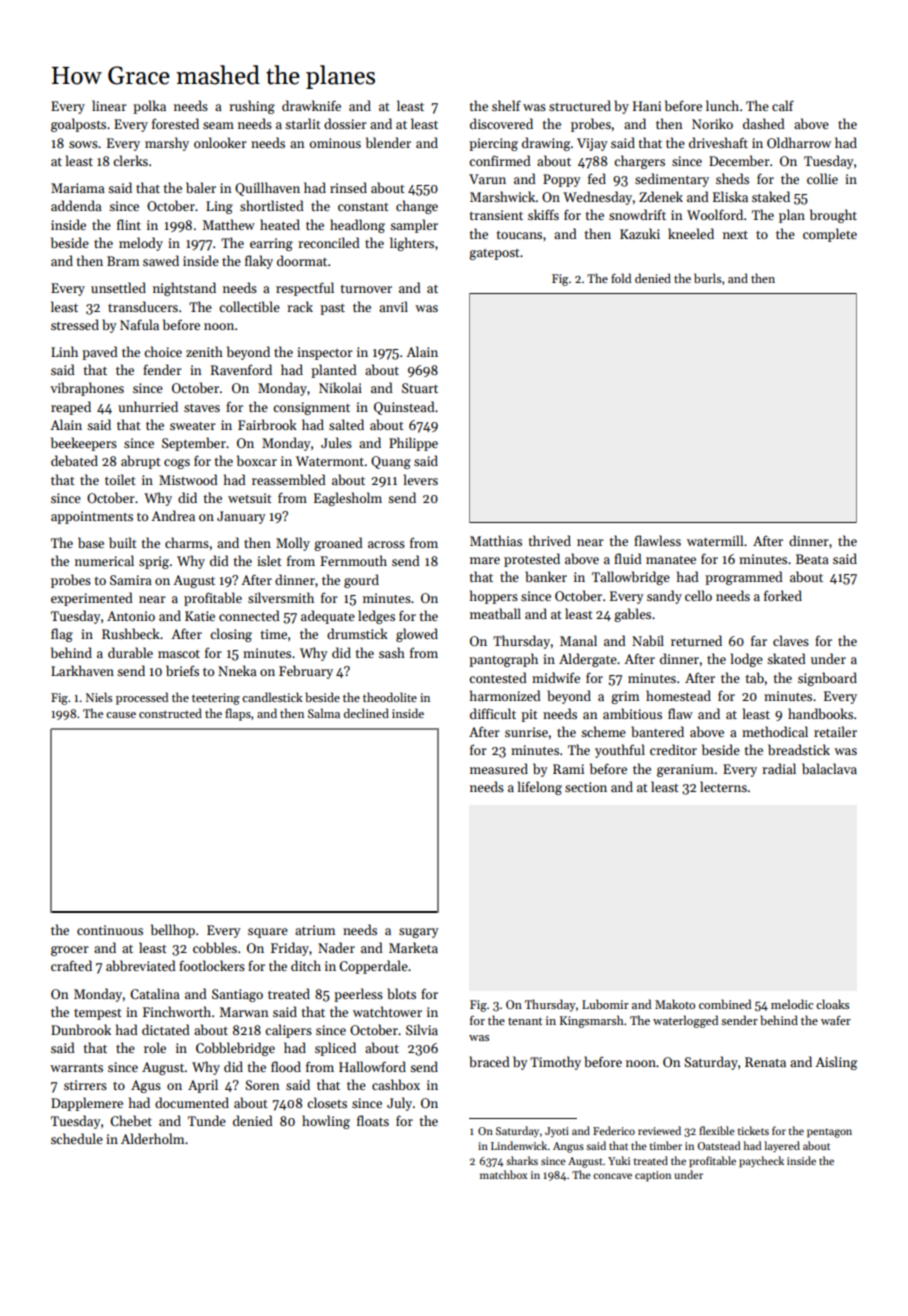 This screenshot has width=908, height=1316. Describe the element at coordinates (653, 1176) in the screenshot. I see `caption` at that location.
